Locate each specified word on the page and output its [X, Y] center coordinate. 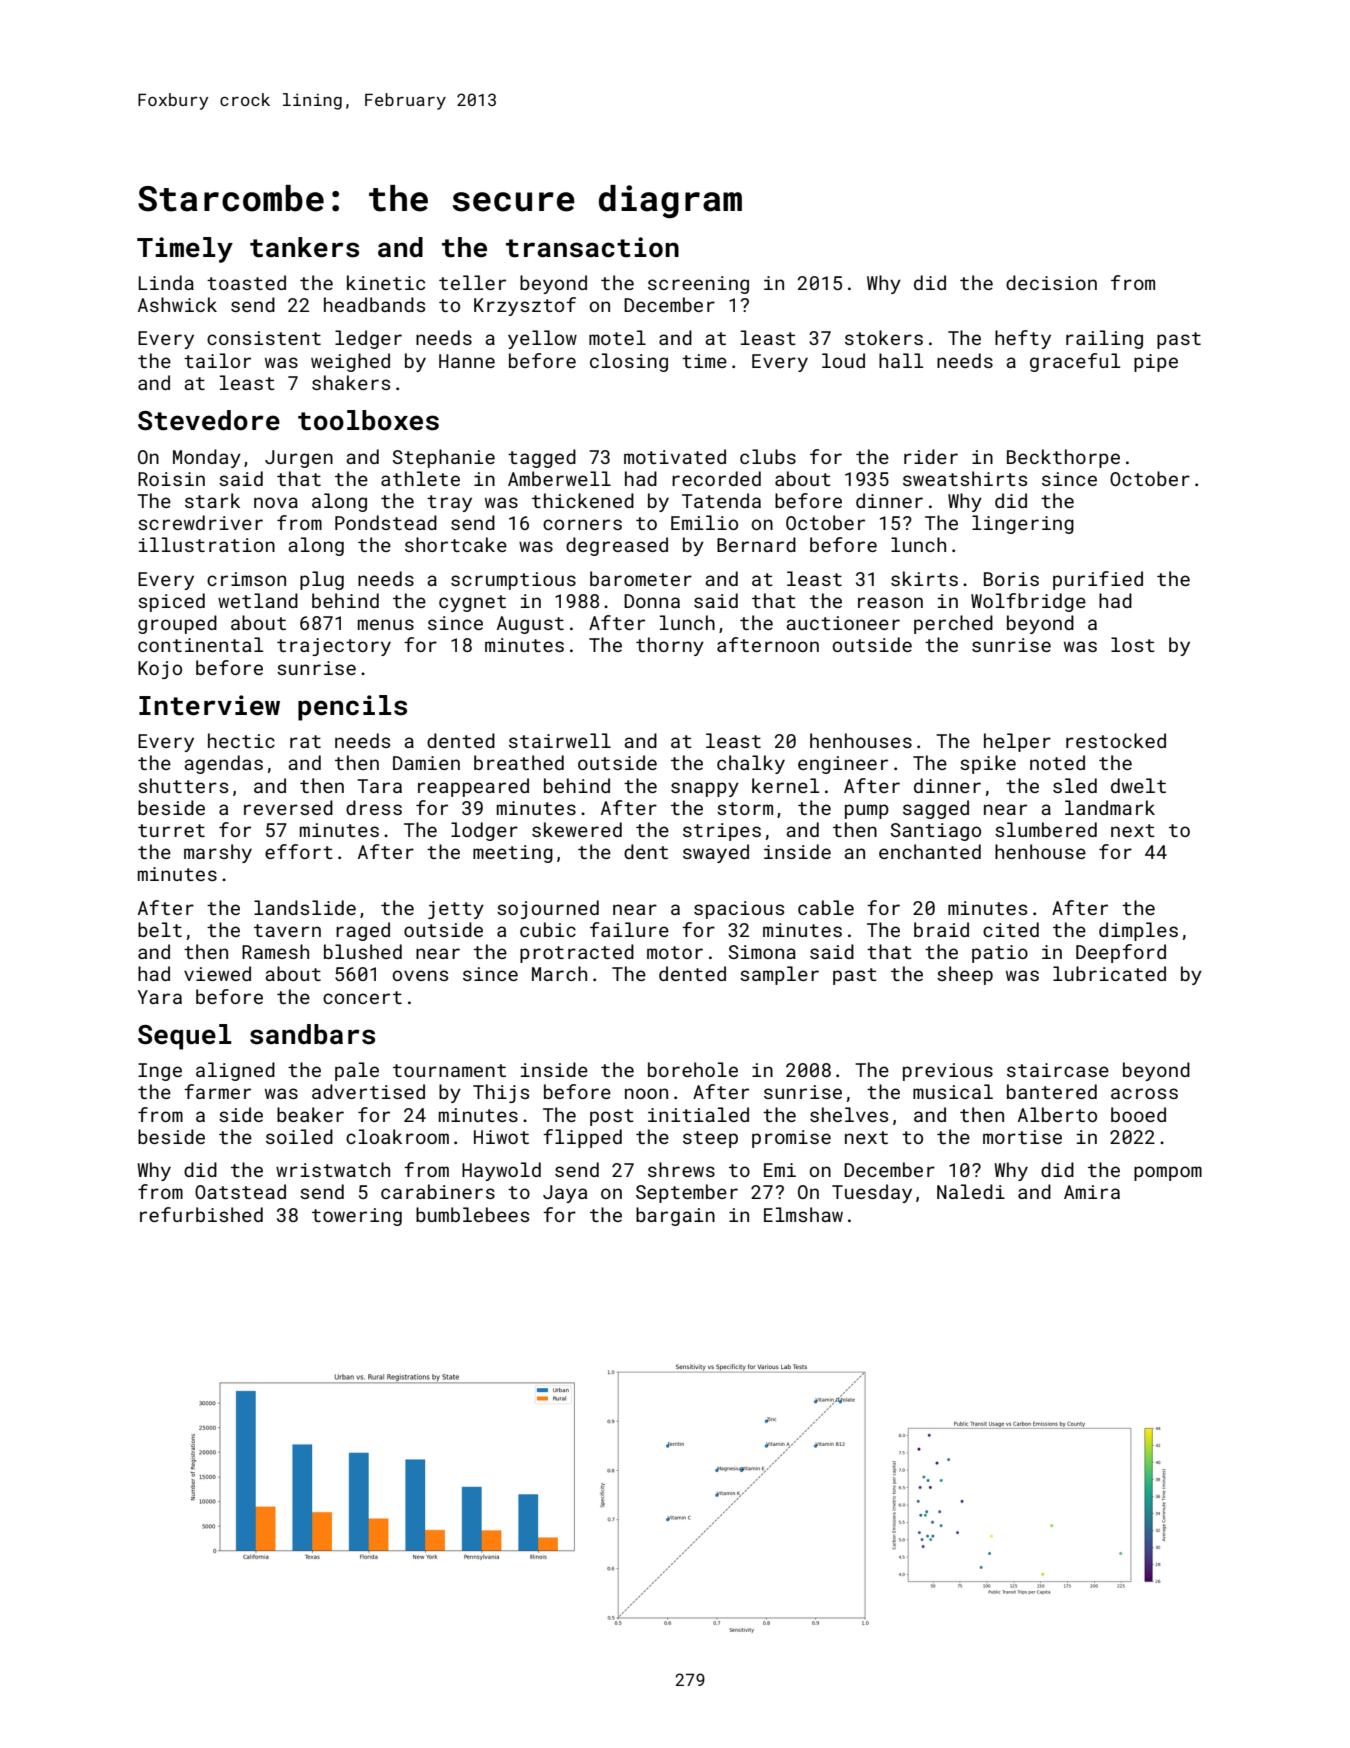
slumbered [1046, 829]
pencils [352, 708]
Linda [166, 282]
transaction [592, 247]
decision [1051, 282]
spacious [739, 910]
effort [299, 851]
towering [357, 1217]
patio [1000, 954]
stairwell [560, 740]
